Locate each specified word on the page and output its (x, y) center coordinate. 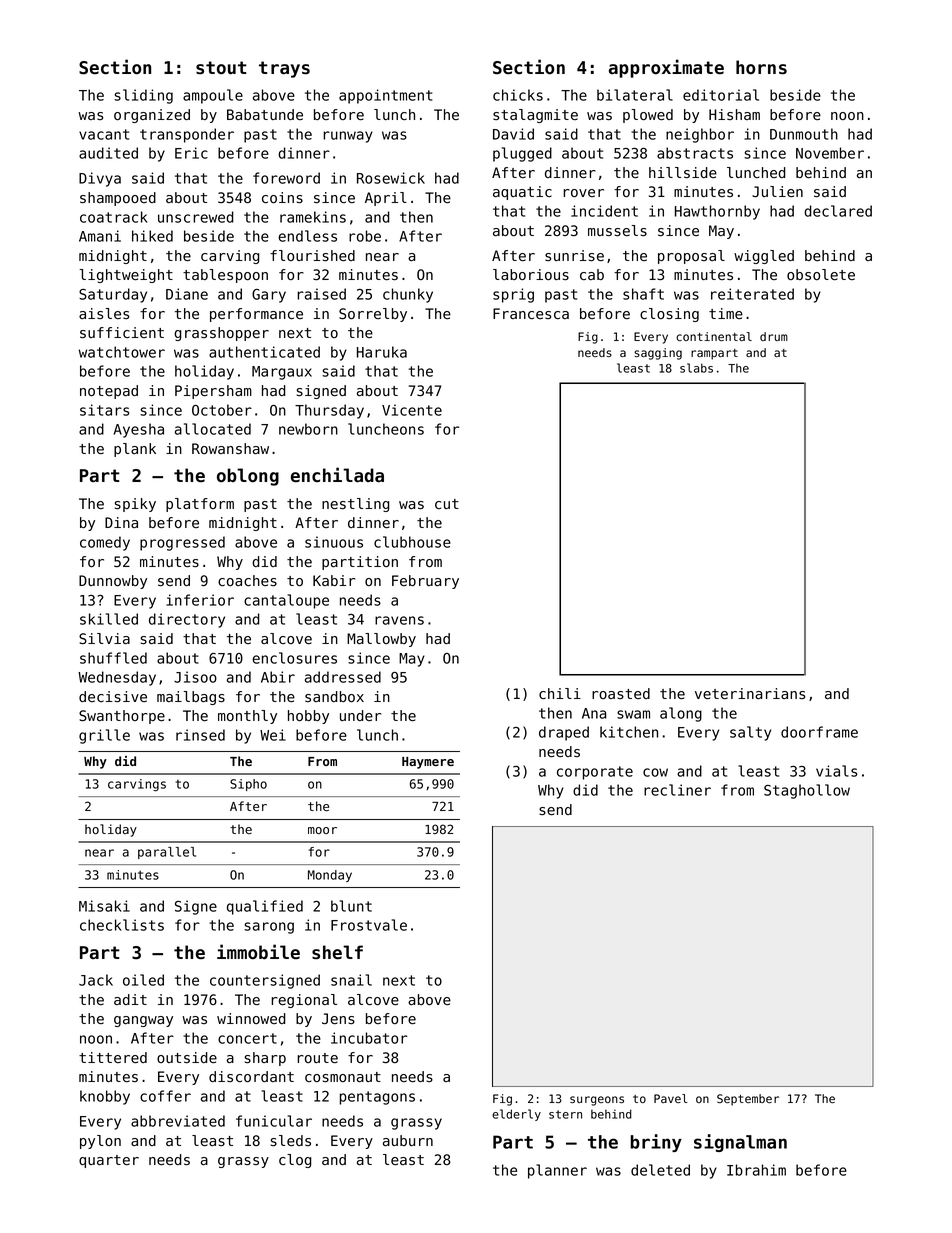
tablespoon (225, 276)
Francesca (531, 313)
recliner (677, 790)
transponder (187, 135)
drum (774, 336)
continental (714, 336)
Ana (594, 713)
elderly (516, 1115)
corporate (595, 773)
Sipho (248, 785)
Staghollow (807, 791)
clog (295, 1161)
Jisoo (195, 677)
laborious (531, 275)
